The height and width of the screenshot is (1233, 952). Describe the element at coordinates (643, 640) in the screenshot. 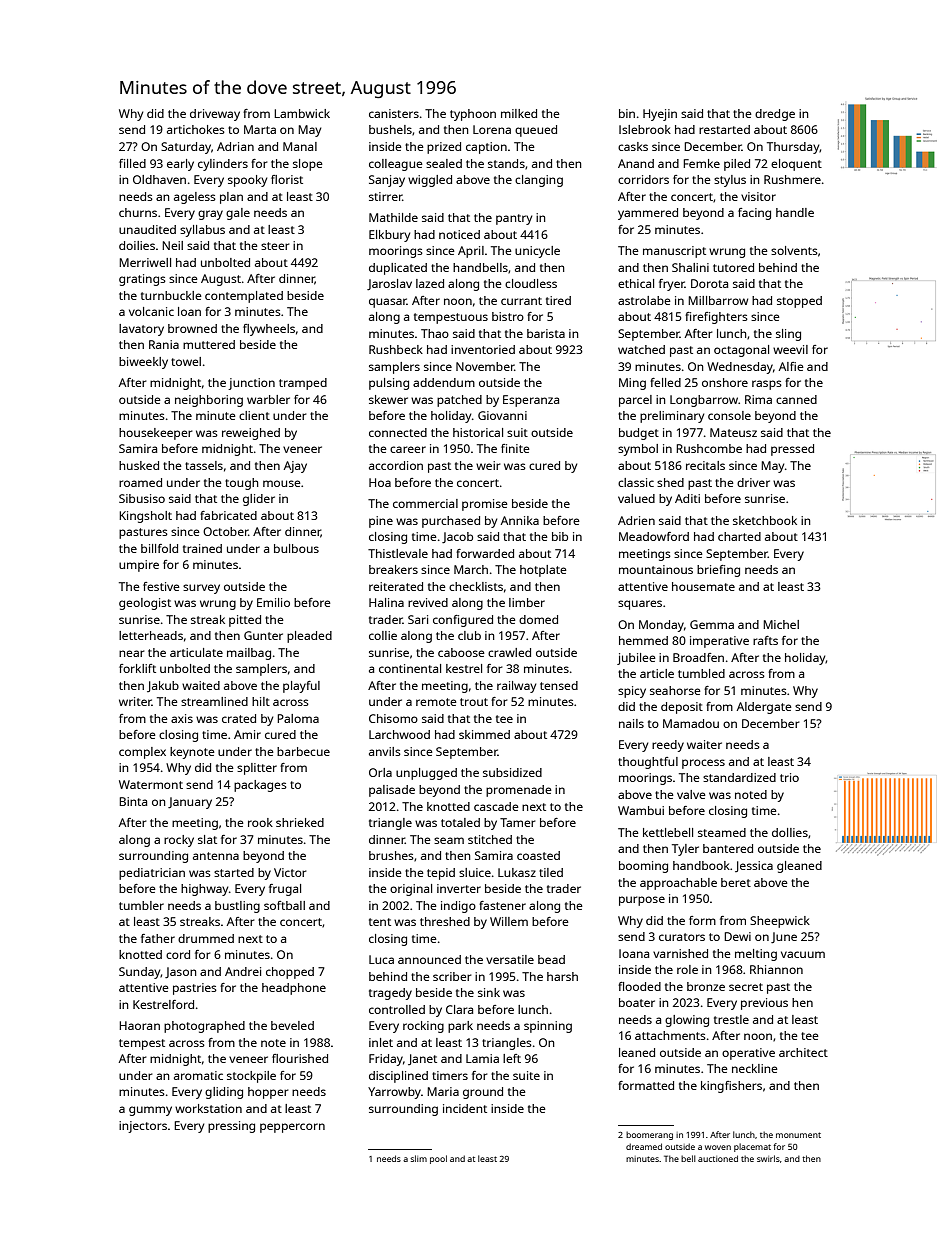

I see `hemmed` at that location.
